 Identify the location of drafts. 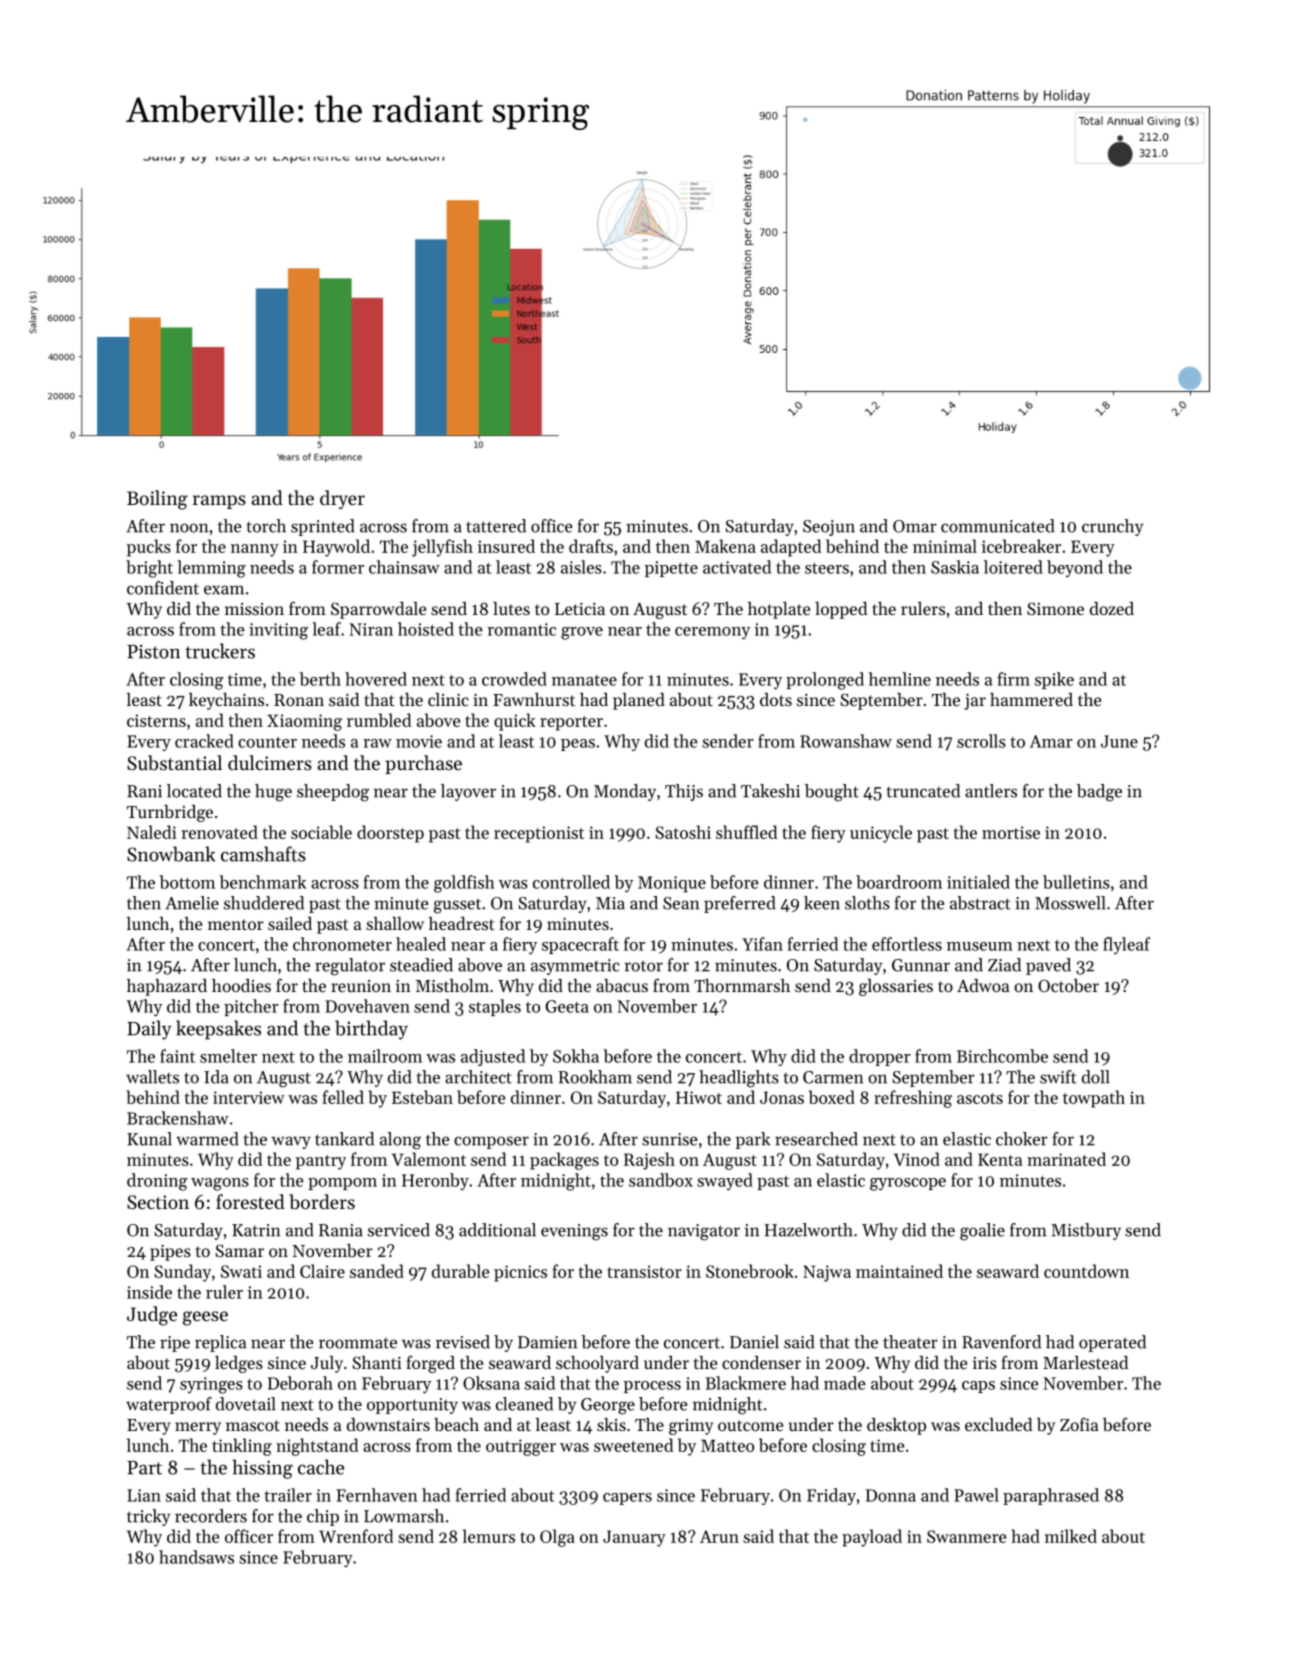
(591, 546).
